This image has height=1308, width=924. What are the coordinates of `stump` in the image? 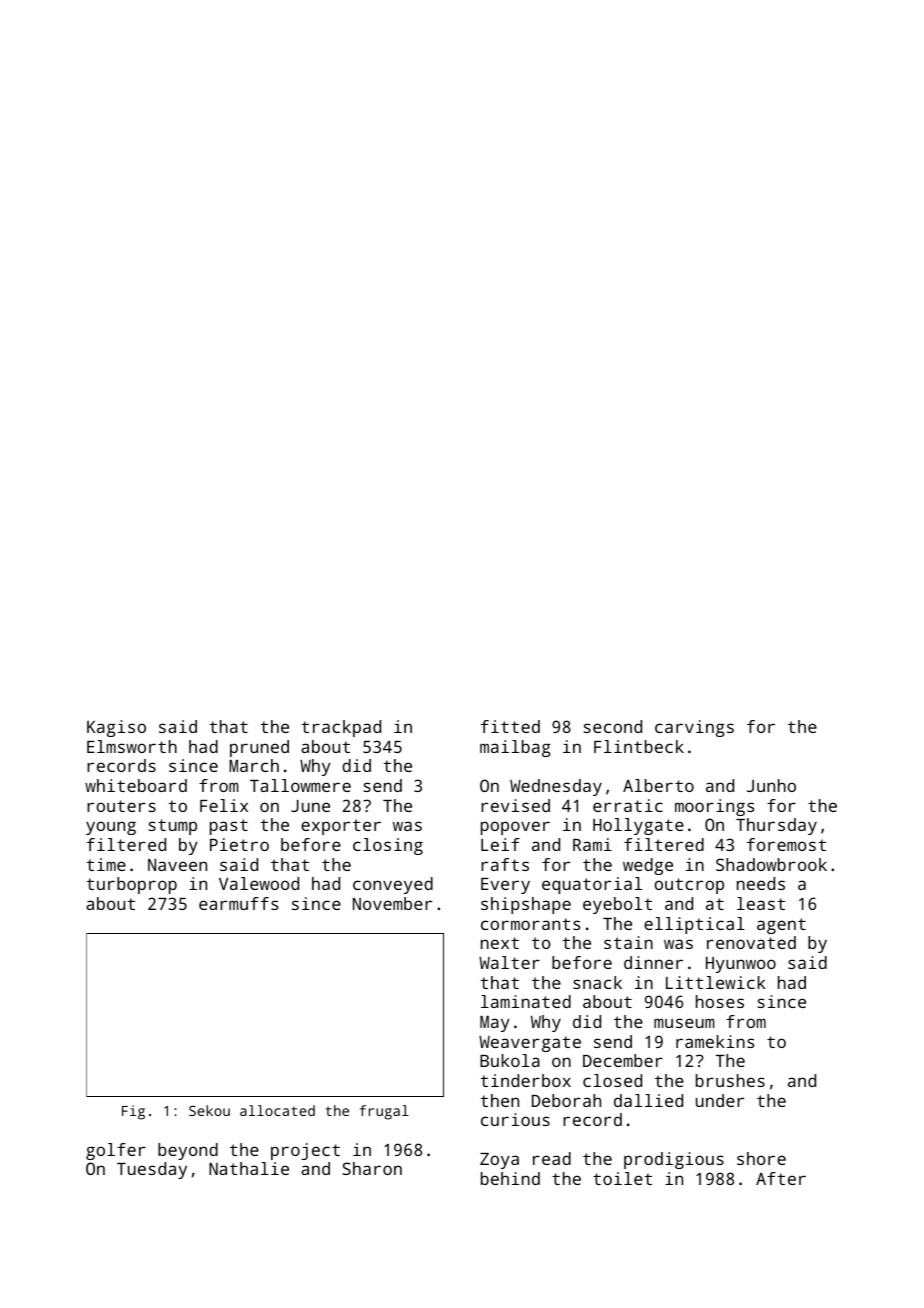 It's located at (173, 827).
